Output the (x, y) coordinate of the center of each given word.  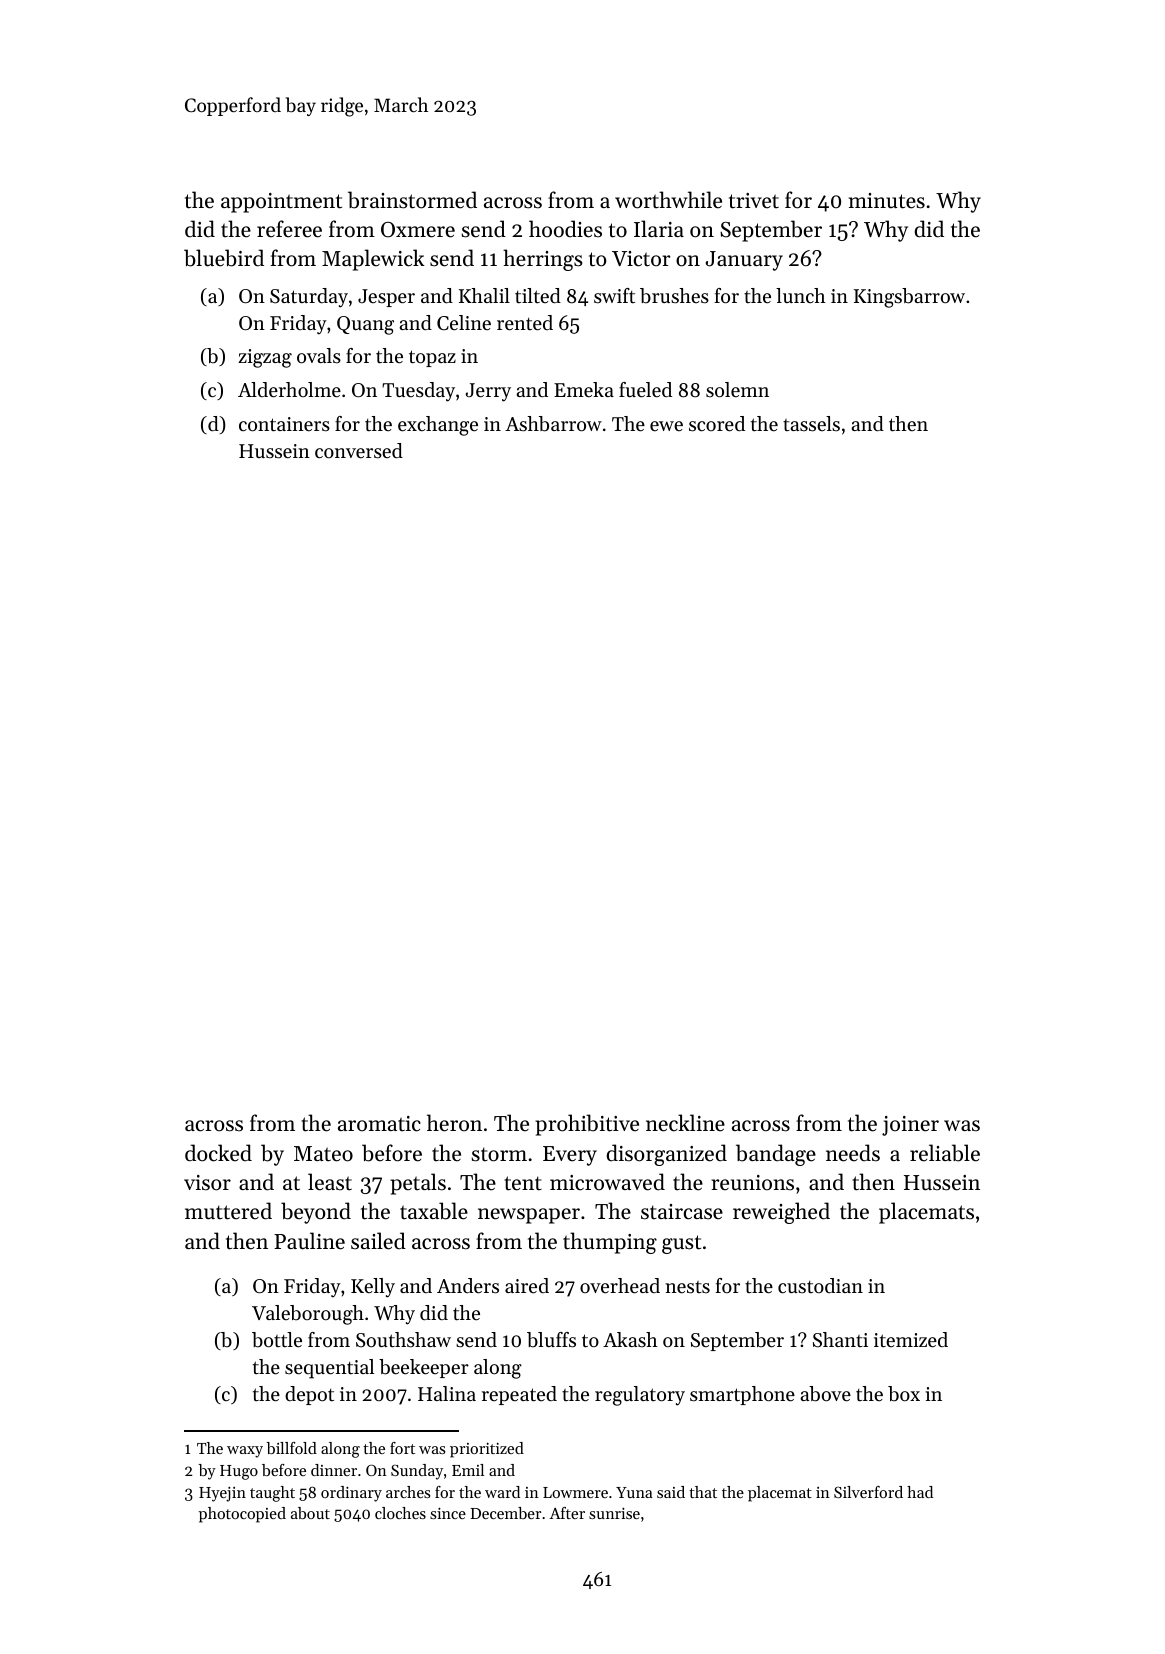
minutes (887, 201)
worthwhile (668, 200)
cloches (400, 1513)
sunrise (614, 1513)
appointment (281, 203)
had (920, 1492)
